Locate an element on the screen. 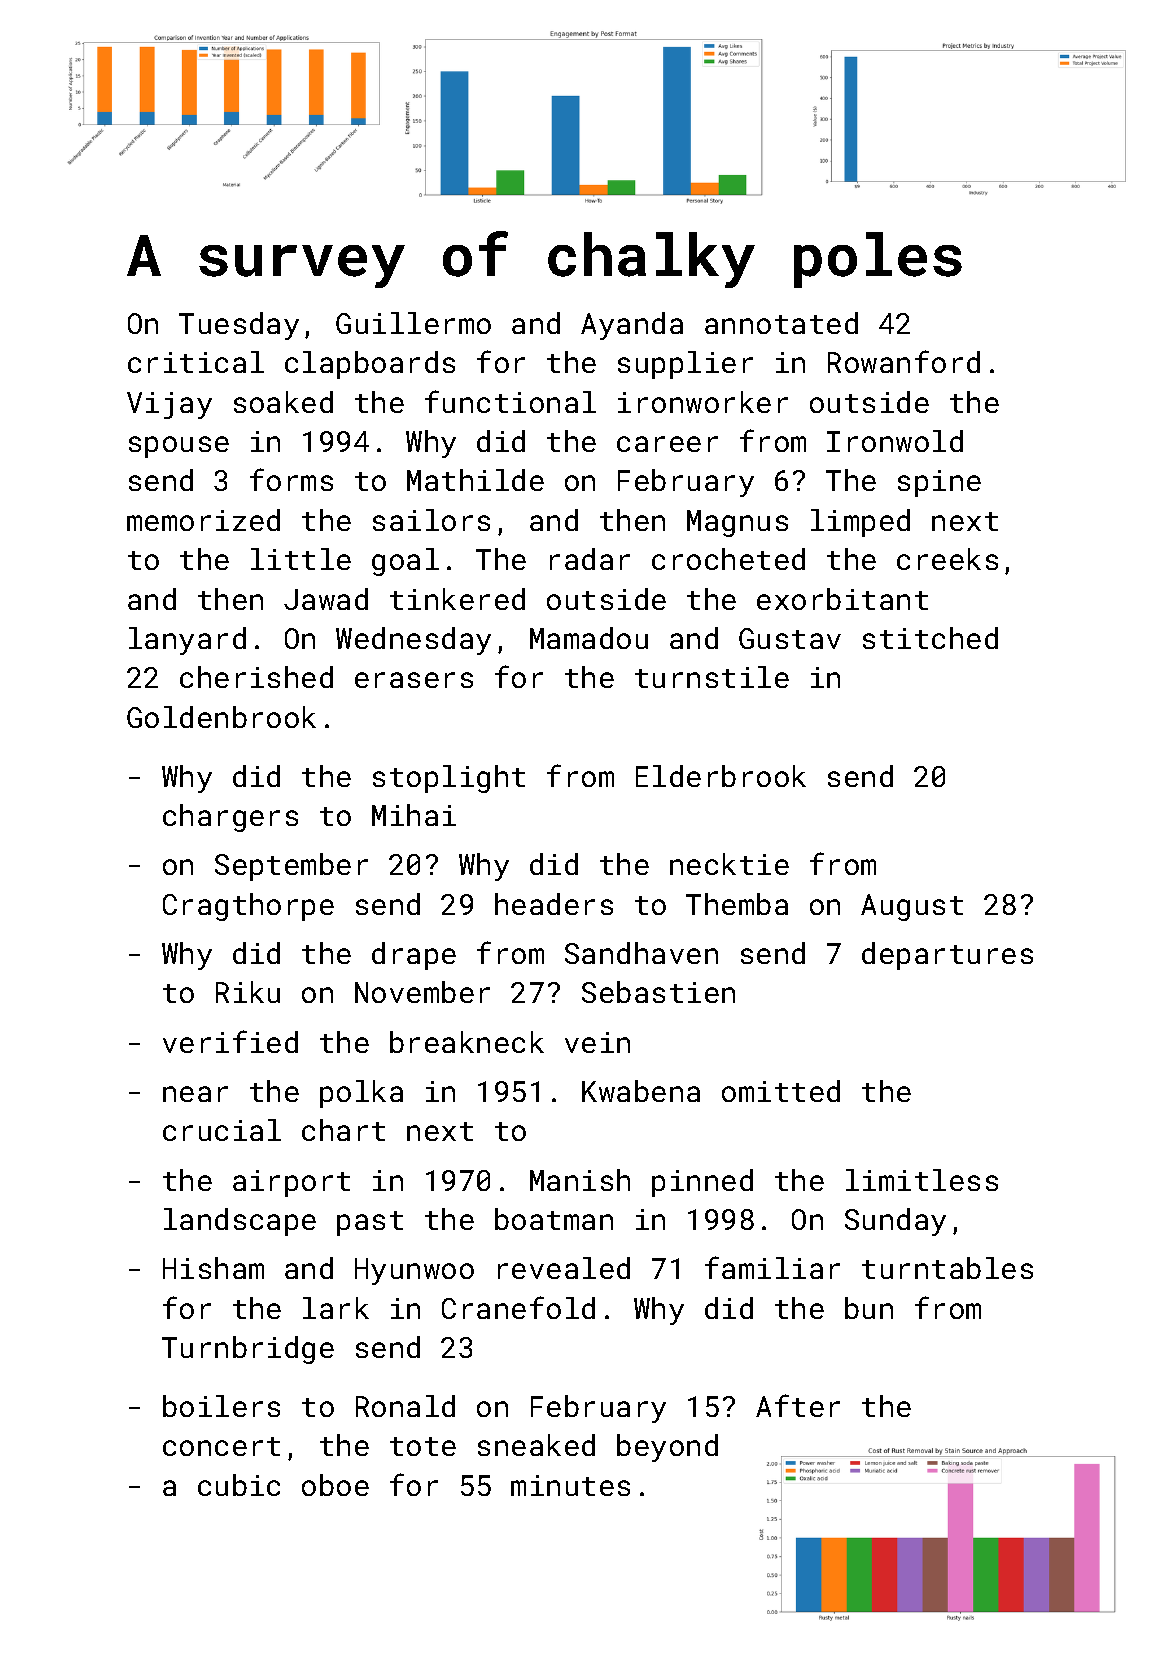  departures is located at coordinates (947, 956).
